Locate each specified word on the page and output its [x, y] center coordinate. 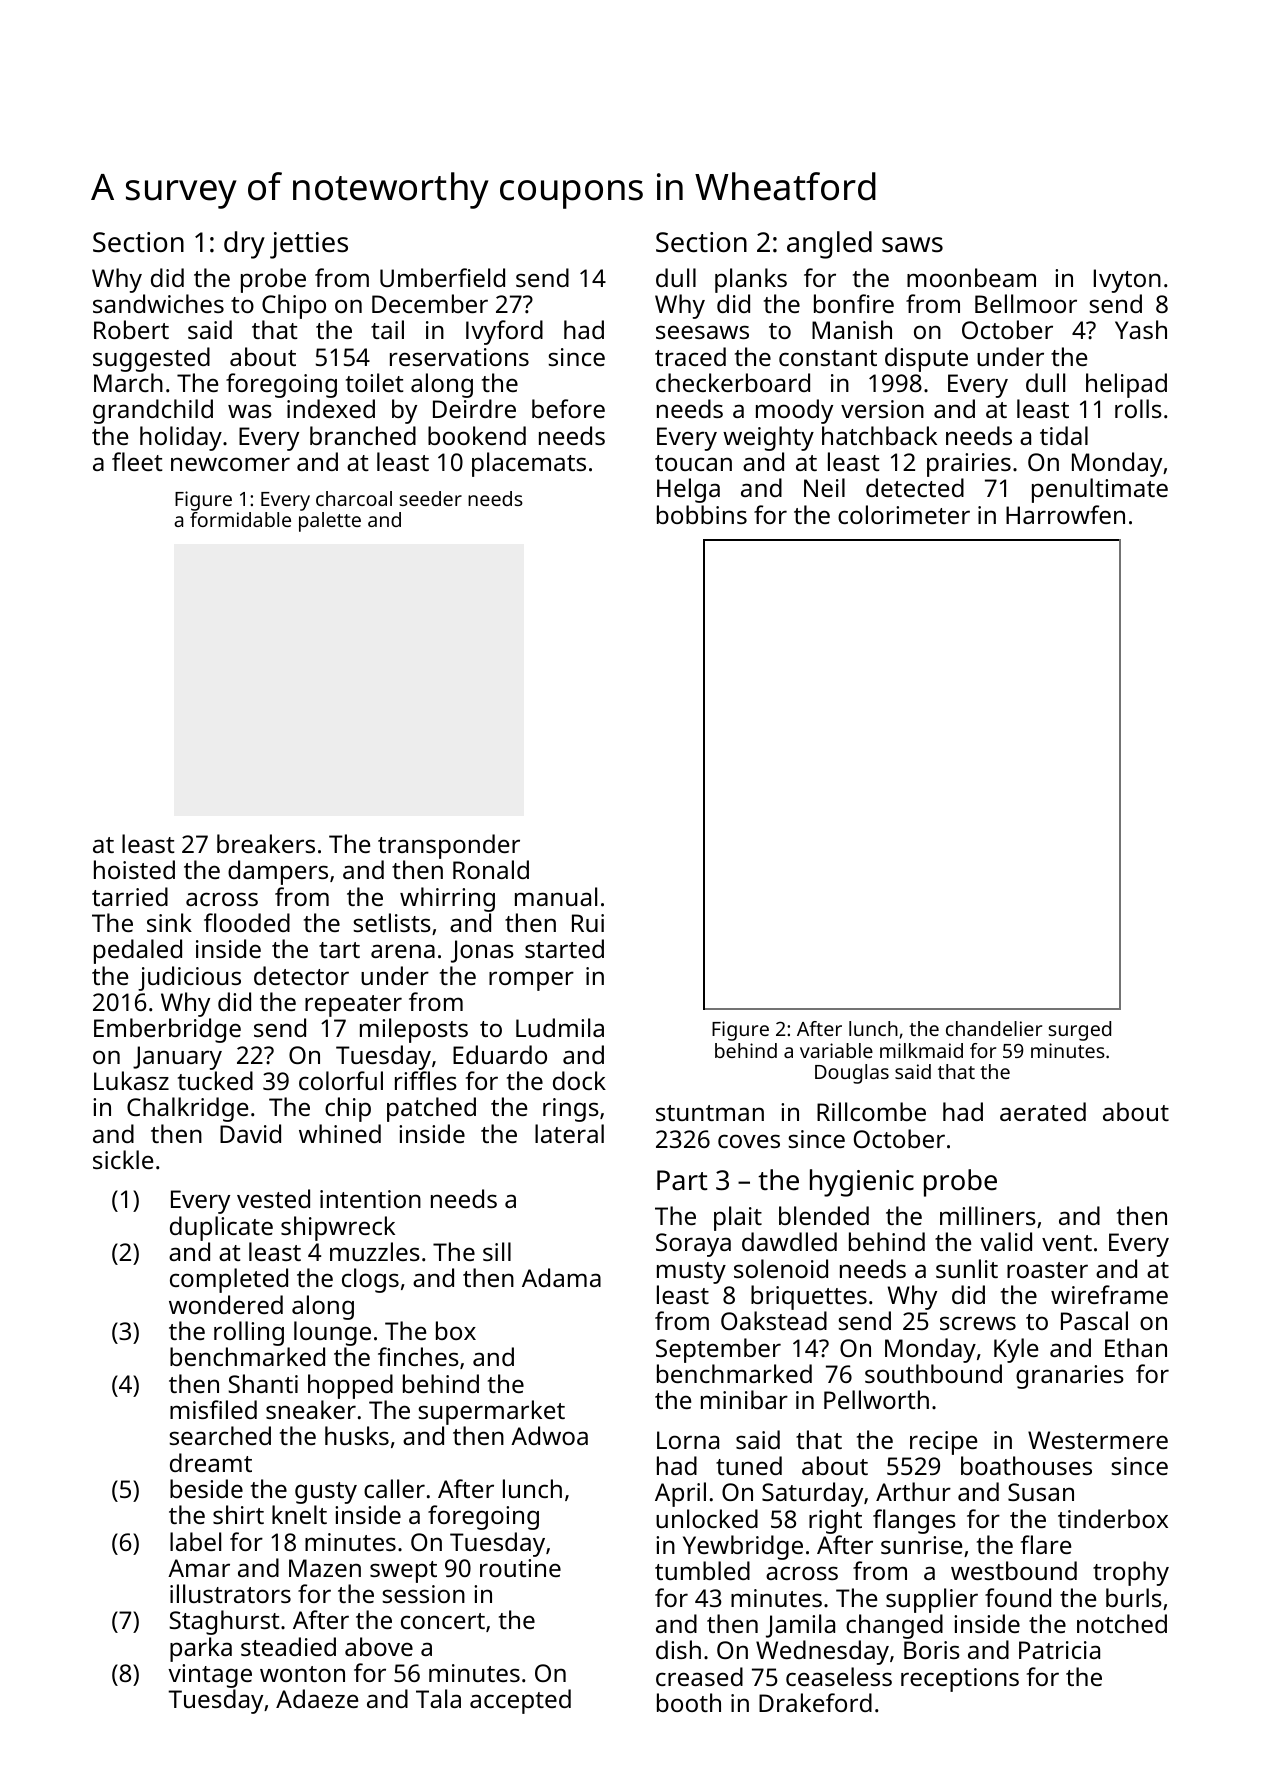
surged [1080, 1031]
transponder [449, 846]
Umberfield [442, 277]
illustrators [230, 1593]
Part [682, 1180]
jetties [309, 245]
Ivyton [1127, 281]
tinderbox [1113, 1518]
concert [443, 1621]
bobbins [702, 514]
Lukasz [131, 1080]
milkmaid [921, 1050]
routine [520, 1568]
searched [220, 1435]
